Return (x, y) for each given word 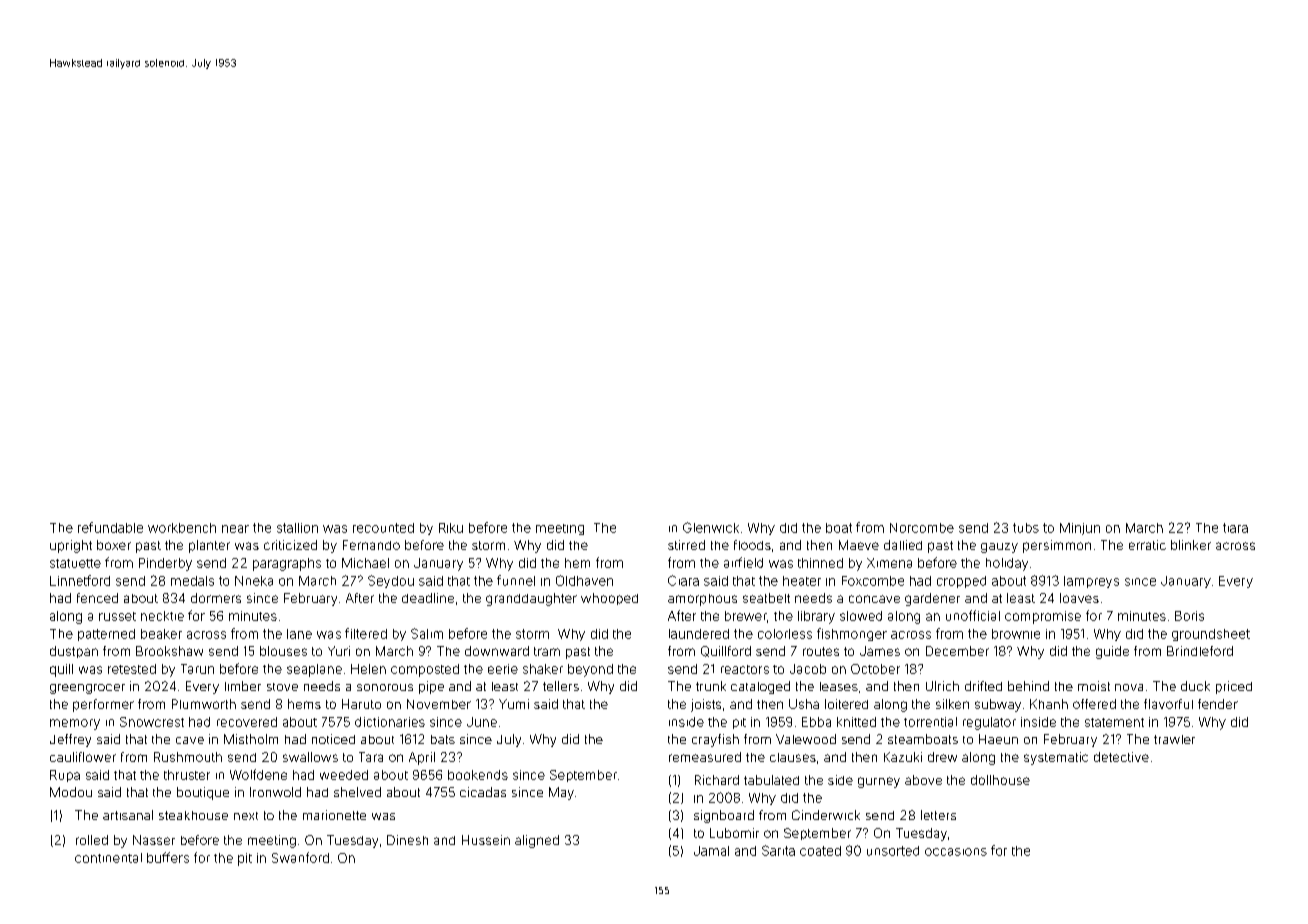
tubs (1026, 528)
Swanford (300, 857)
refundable (110, 527)
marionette (334, 815)
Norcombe (922, 528)
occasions (956, 852)
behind (1028, 686)
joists (706, 705)
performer (103, 705)
